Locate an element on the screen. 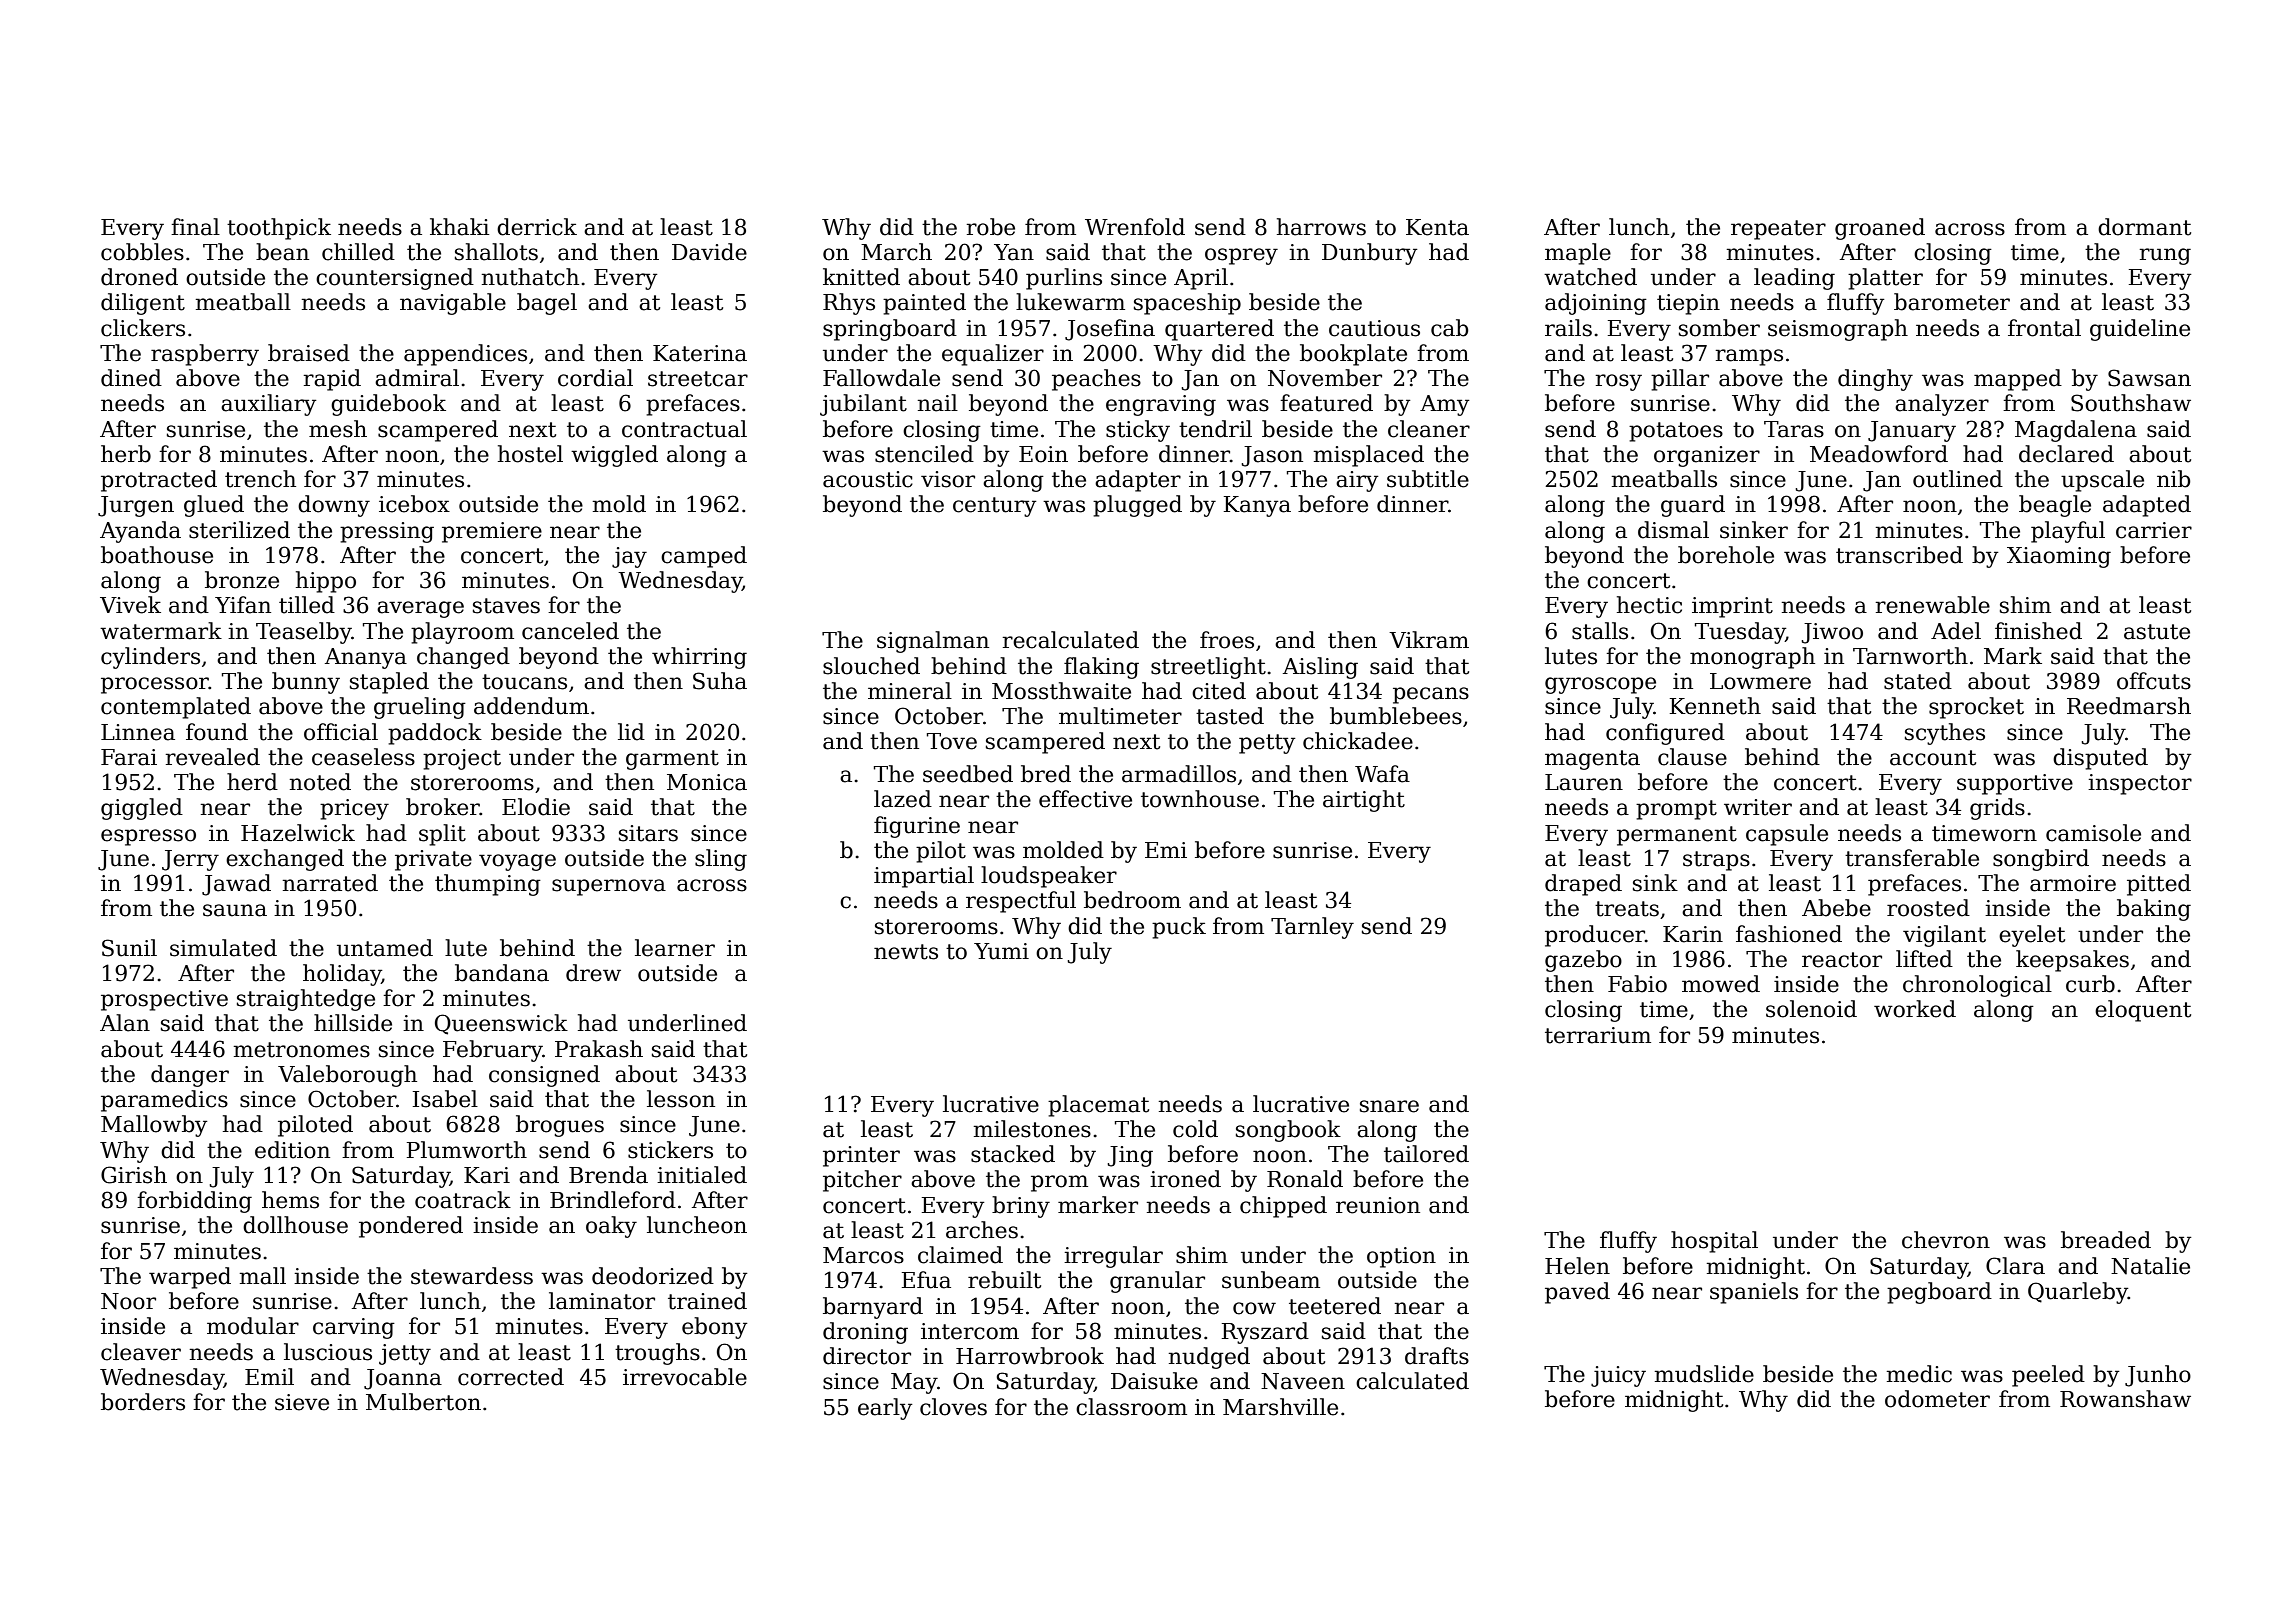 The height and width of the screenshot is (1620, 2292). harrows is located at coordinates (1321, 227).
